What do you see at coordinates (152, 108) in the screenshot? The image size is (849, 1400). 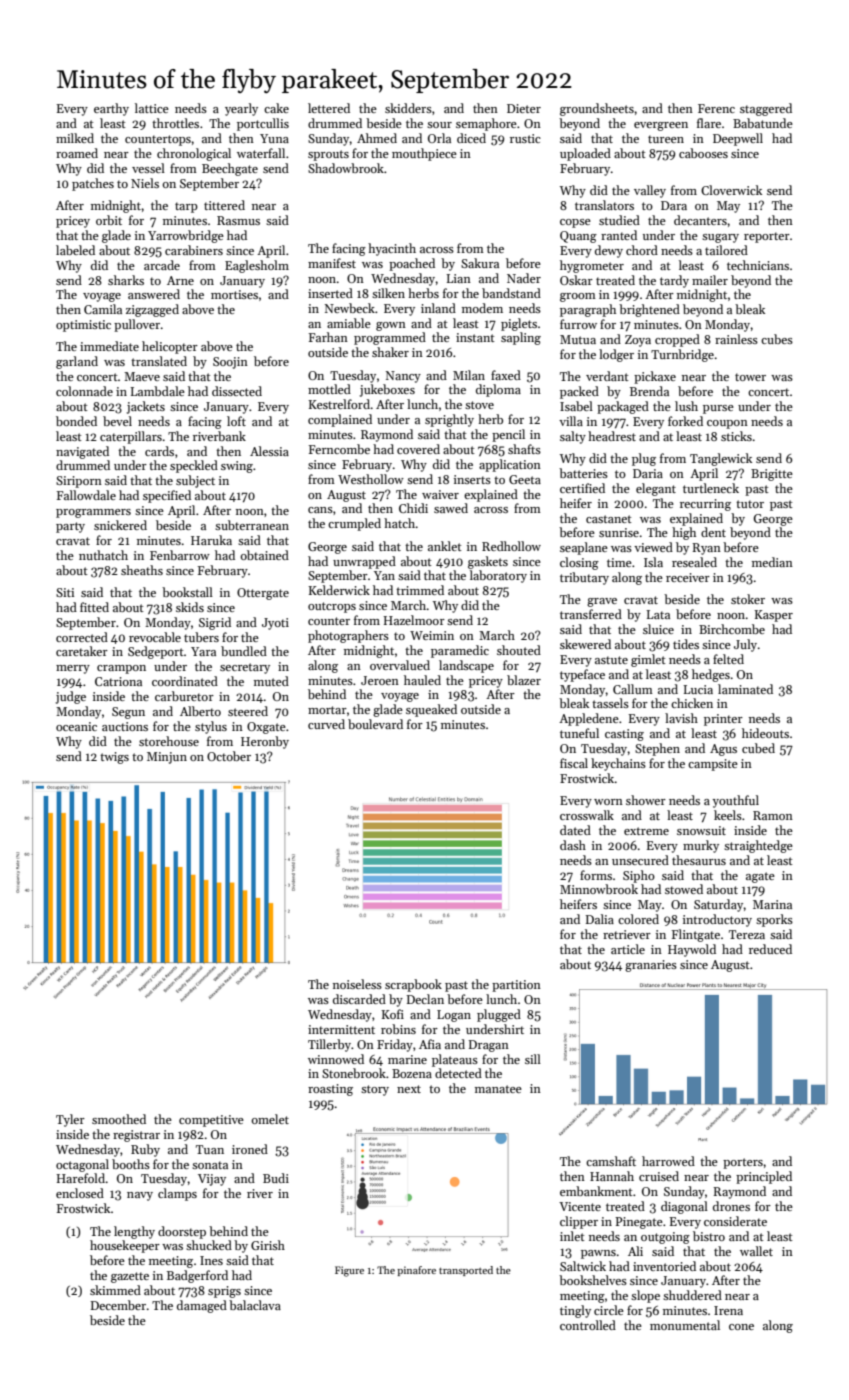 I see `lattice` at bounding box center [152, 108].
